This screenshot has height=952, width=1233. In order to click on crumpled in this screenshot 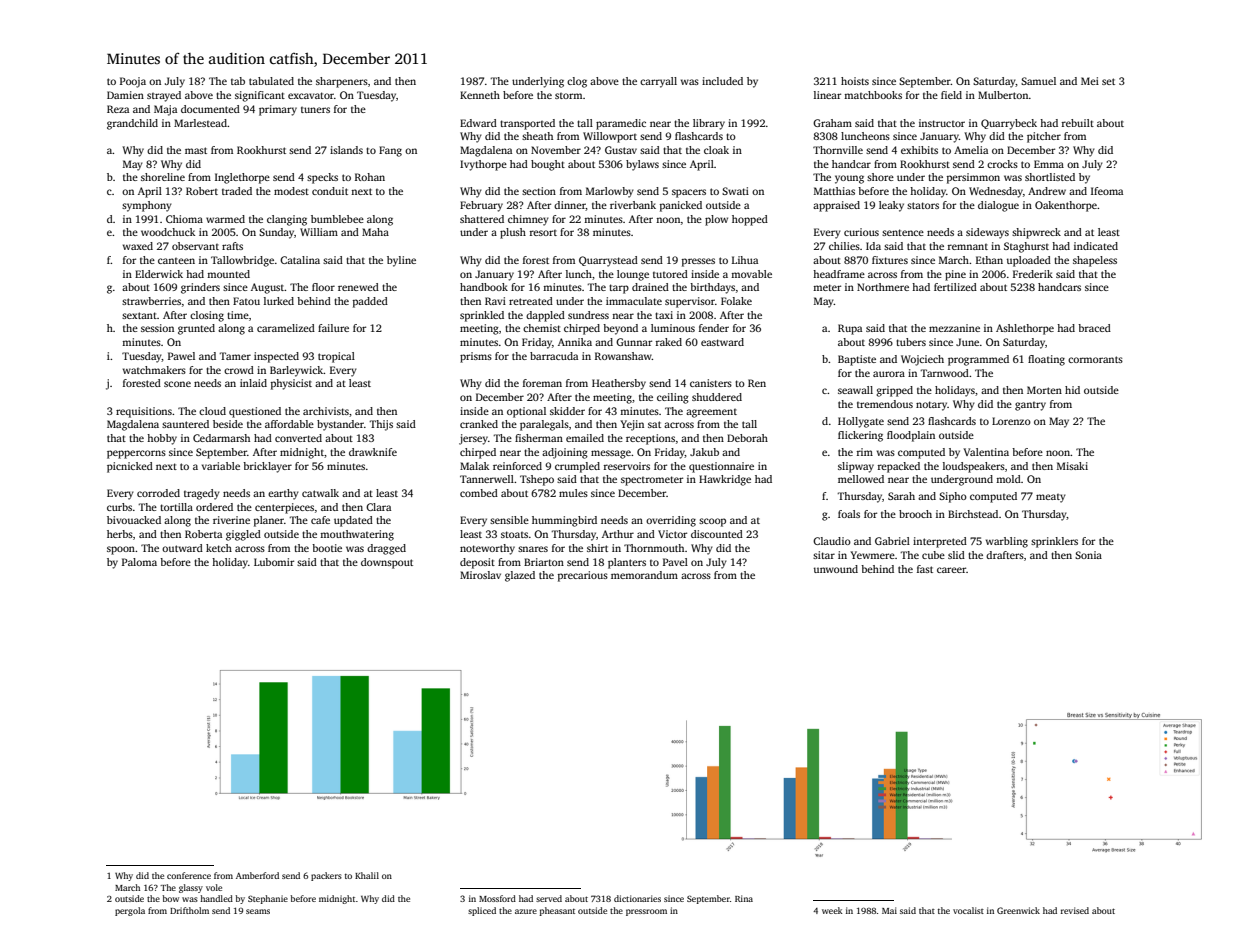, I will do `click(577, 467)`.
